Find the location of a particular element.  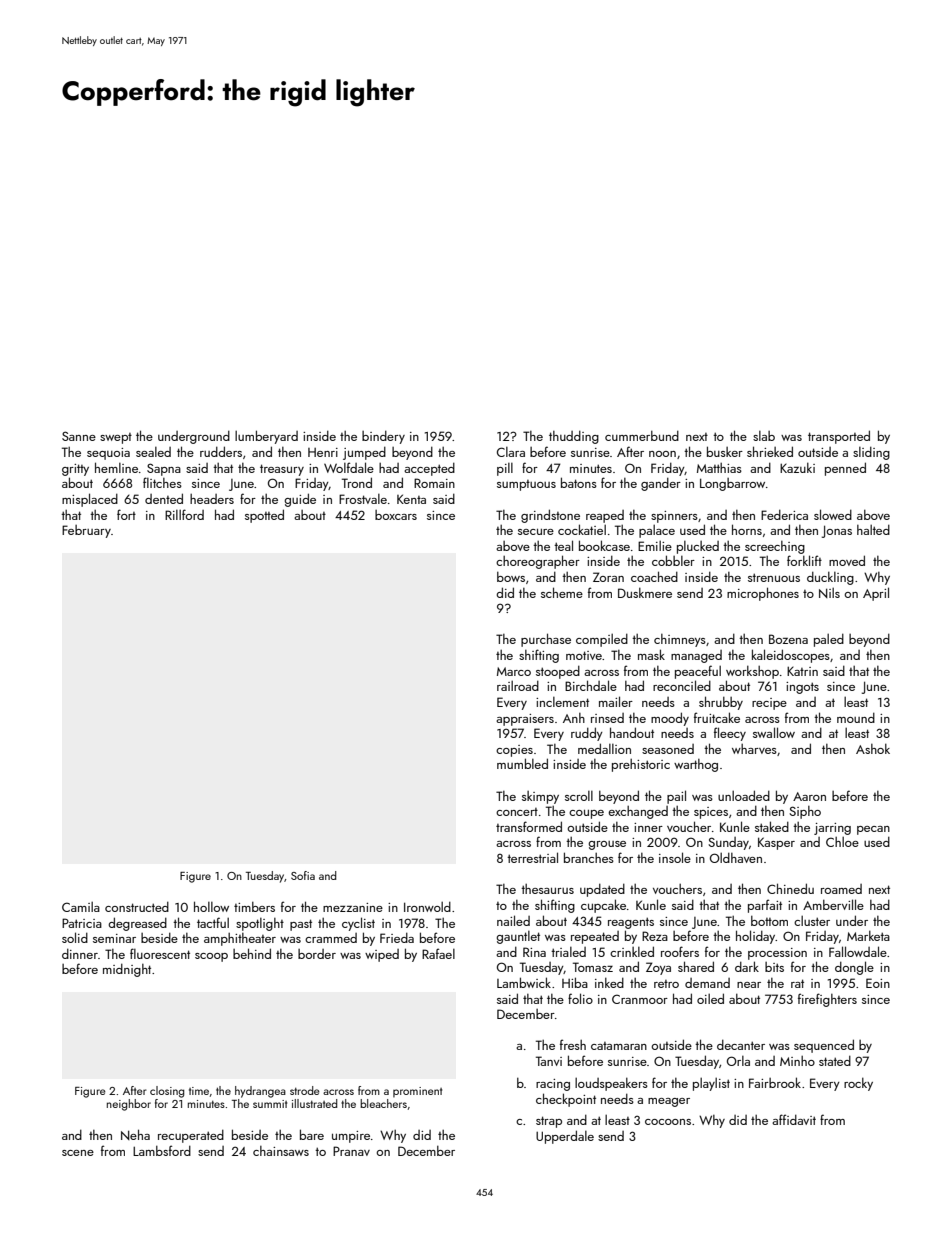

wiped is located at coordinates (382, 955).
